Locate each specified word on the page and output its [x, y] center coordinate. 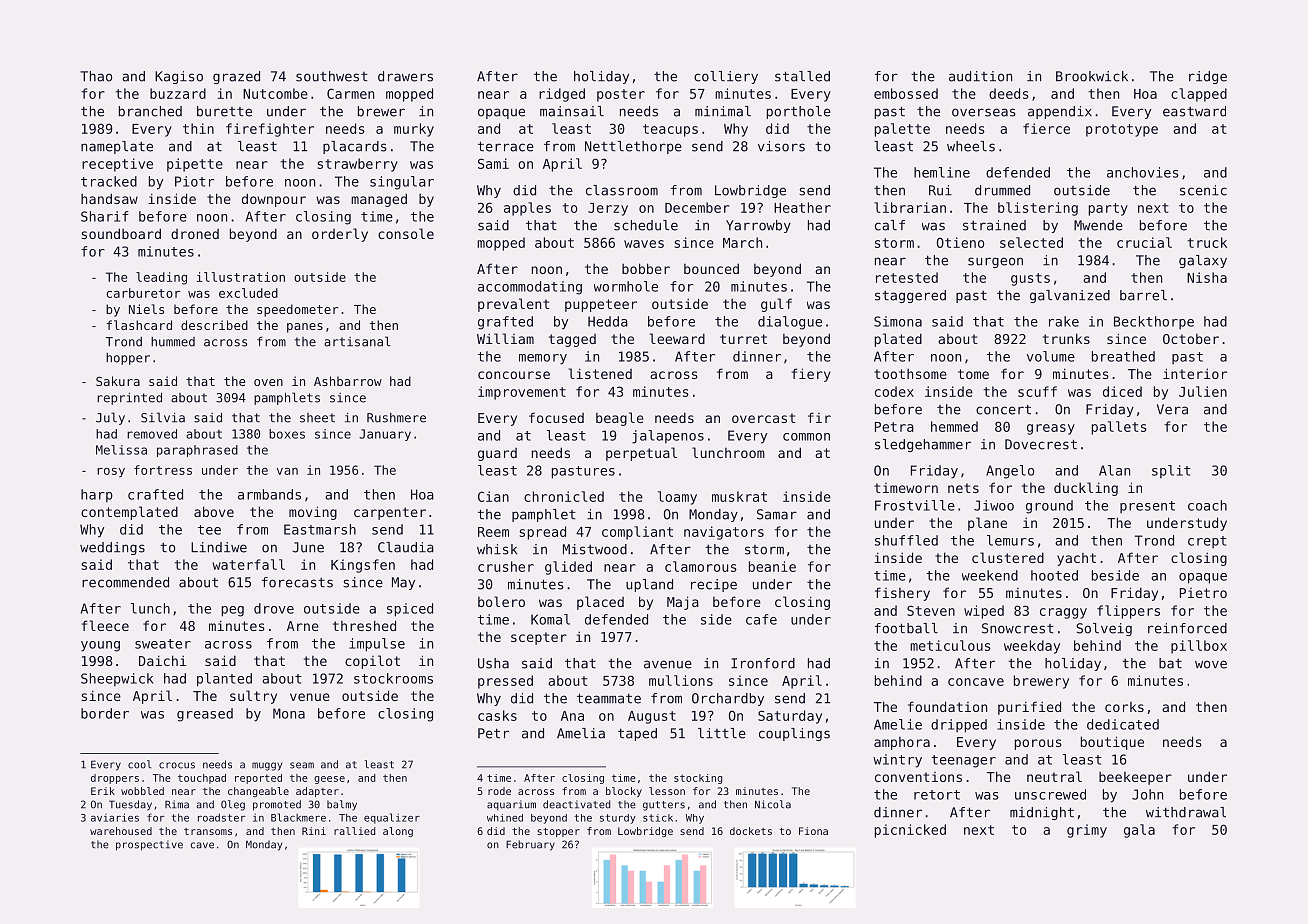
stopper [558, 832]
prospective [149, 845]
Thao [96, 76]
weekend [990, 575]
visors [781, 146]
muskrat [739, 496]
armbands [269, 494]
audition [980, 76]
